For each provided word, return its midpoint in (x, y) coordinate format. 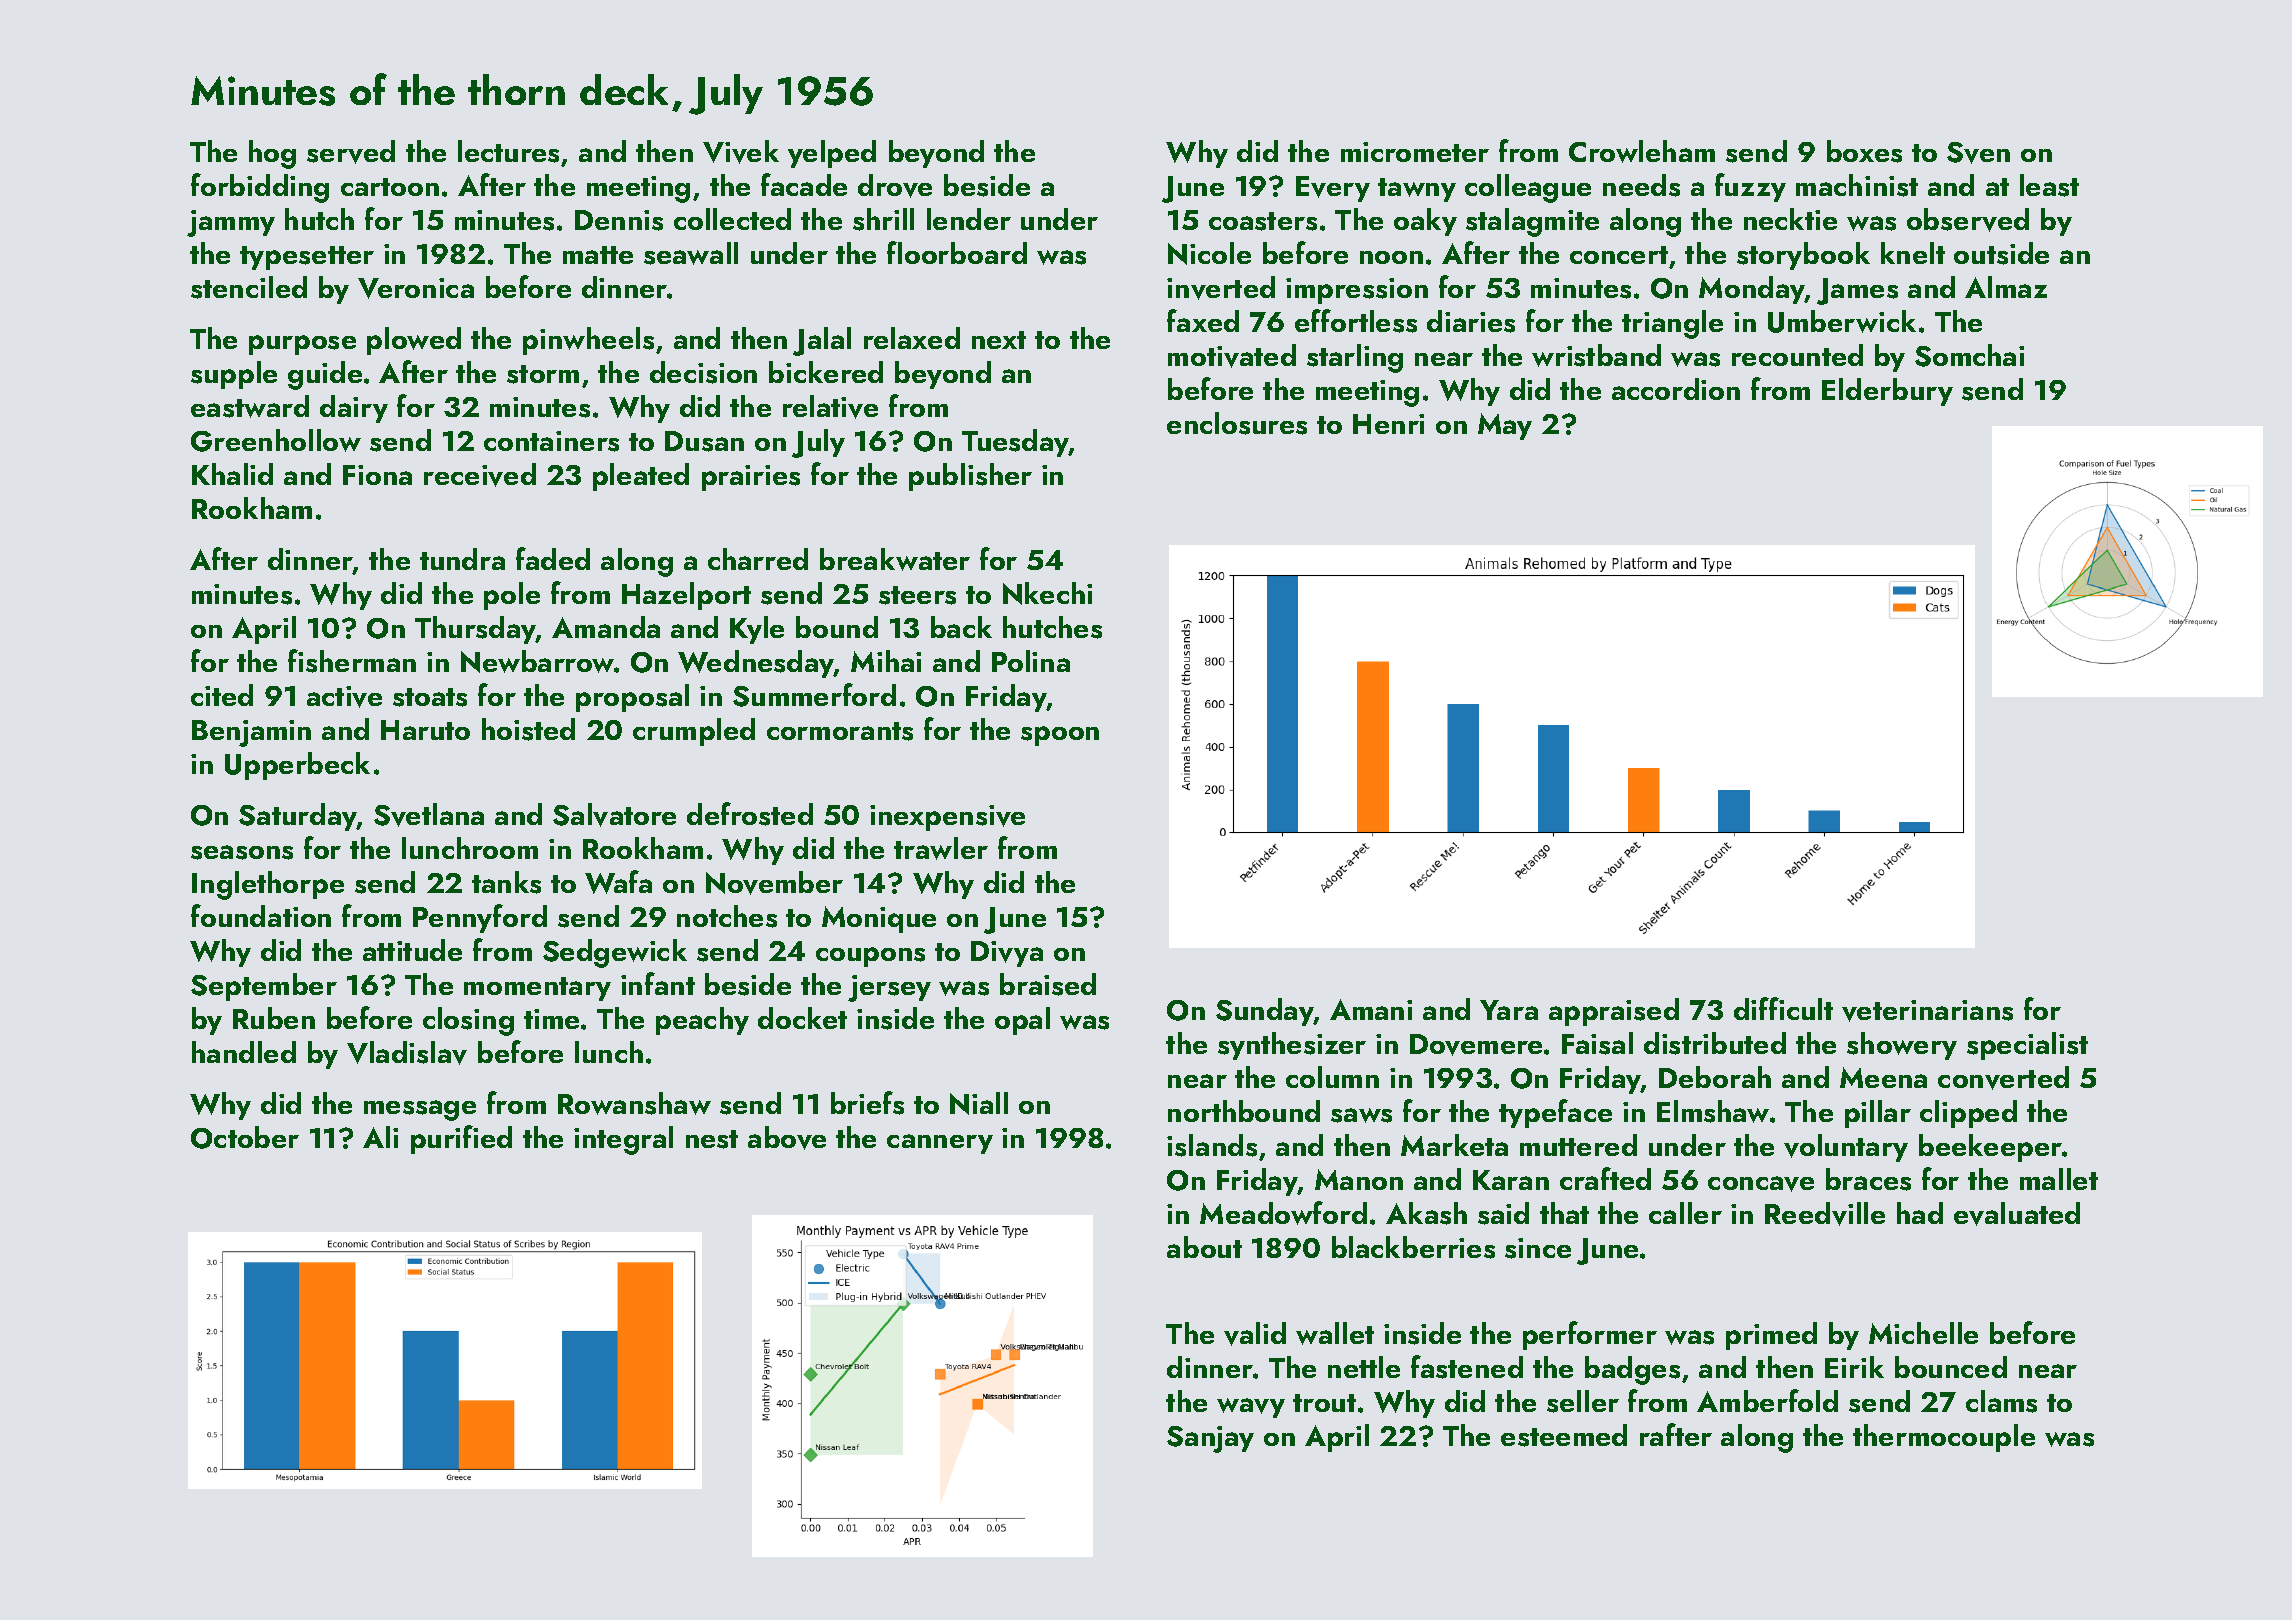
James (1857, 291)
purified (461, 1139)
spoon (1060, 736)
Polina (1031, 661)
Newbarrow (537, 661)
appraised (1614, 1012)
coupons (870, 957)
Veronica (416, 288)
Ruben (274, 1018)
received (480, 475)
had (1920, 1213)
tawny (1417, 190)
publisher (970, 477)
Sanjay (1210, 1439)
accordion (1676, 389)
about (1204, 1247)
